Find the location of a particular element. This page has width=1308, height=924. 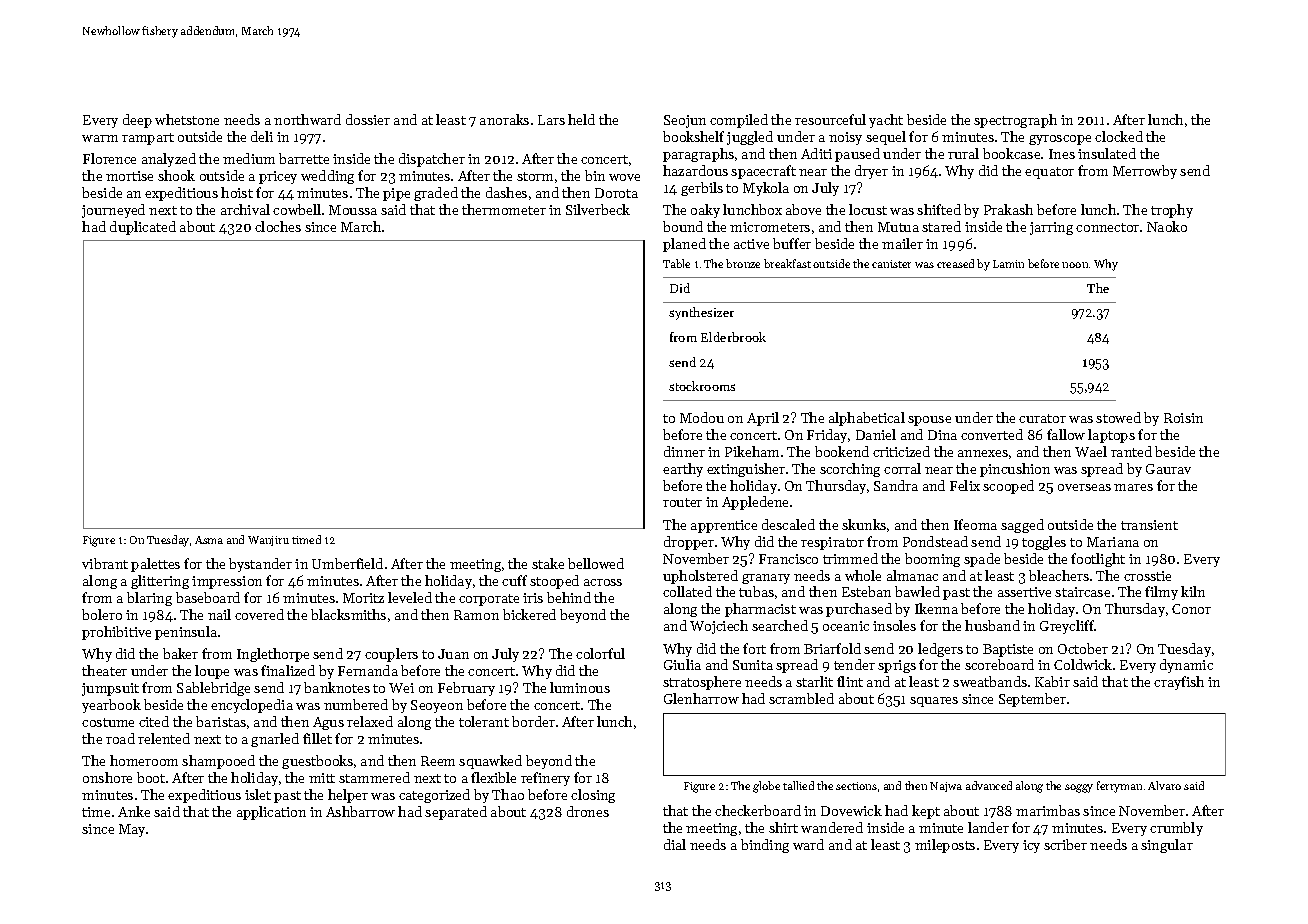

above is located at coordinates (803, 209).
